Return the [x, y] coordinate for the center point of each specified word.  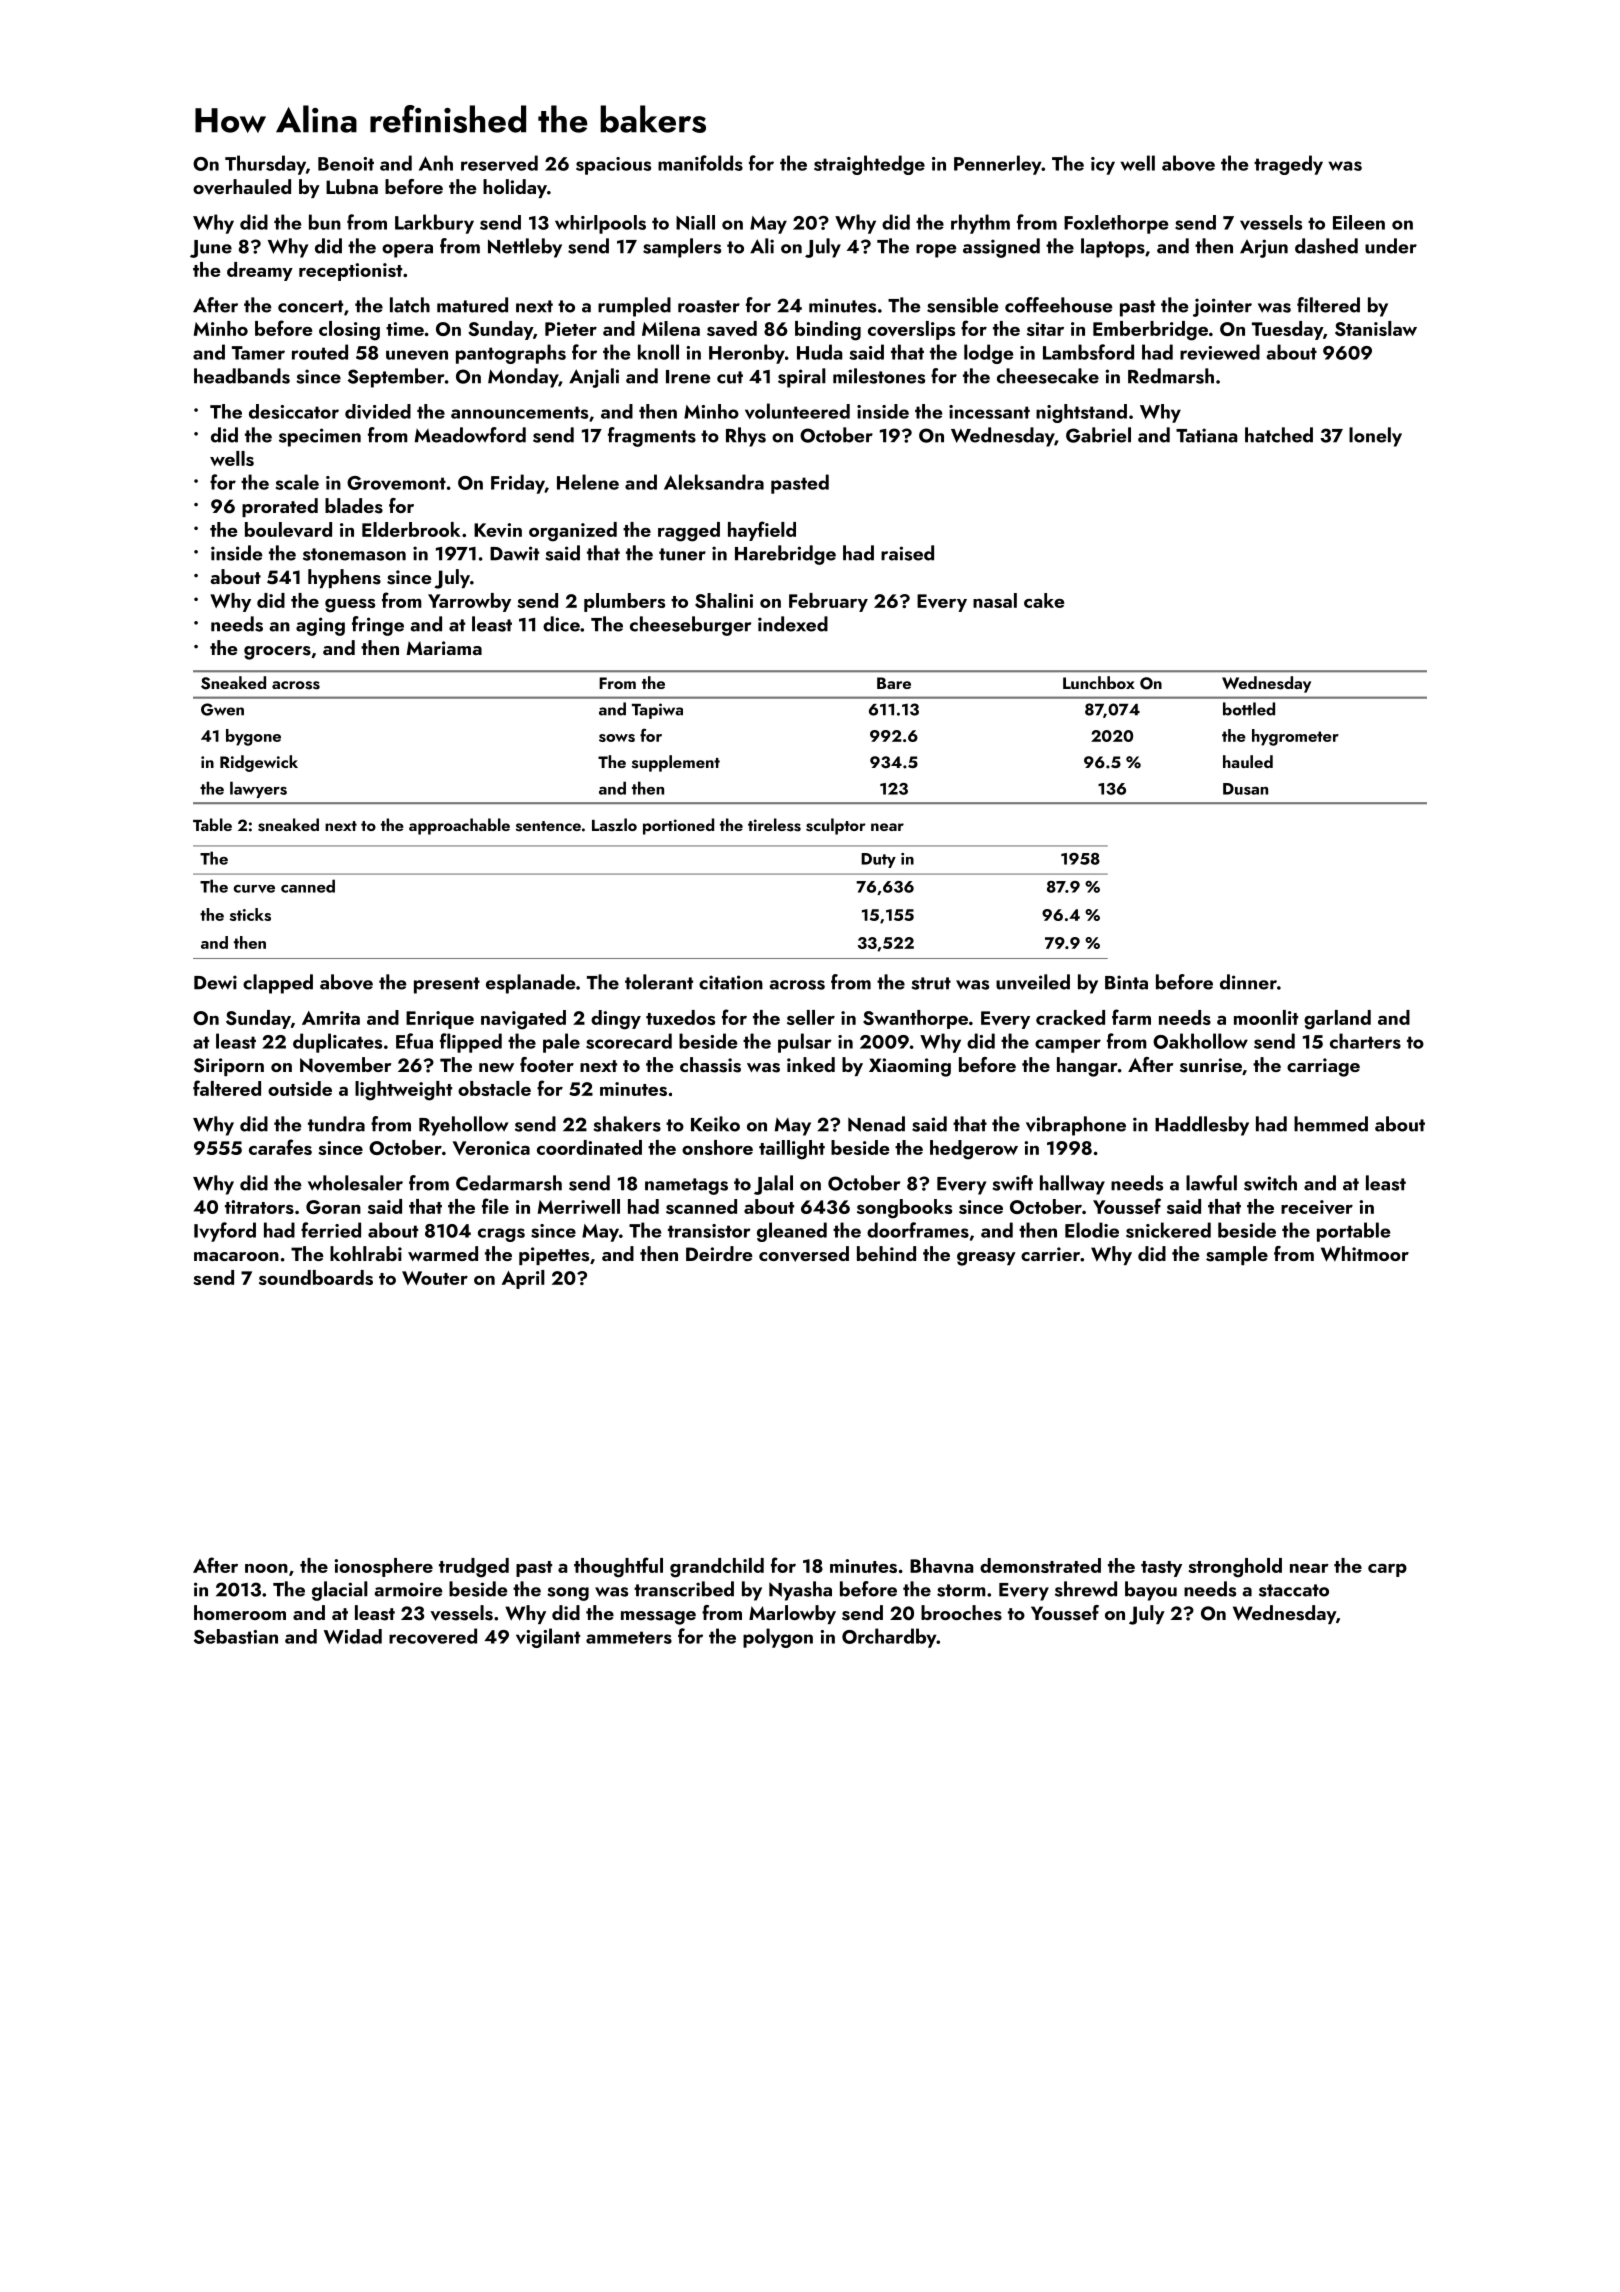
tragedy [1288, 165]
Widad [353, 1636]
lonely [1375, 437]
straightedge [869, 165]
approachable [459, 826]
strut [931, 983]
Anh [436, 163]
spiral [802, 378]
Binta [1126, 982]
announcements [519, 412]
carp [1387, 1570]
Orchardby [889, 1638]
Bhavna [941, 1565]
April [523, 1279]
